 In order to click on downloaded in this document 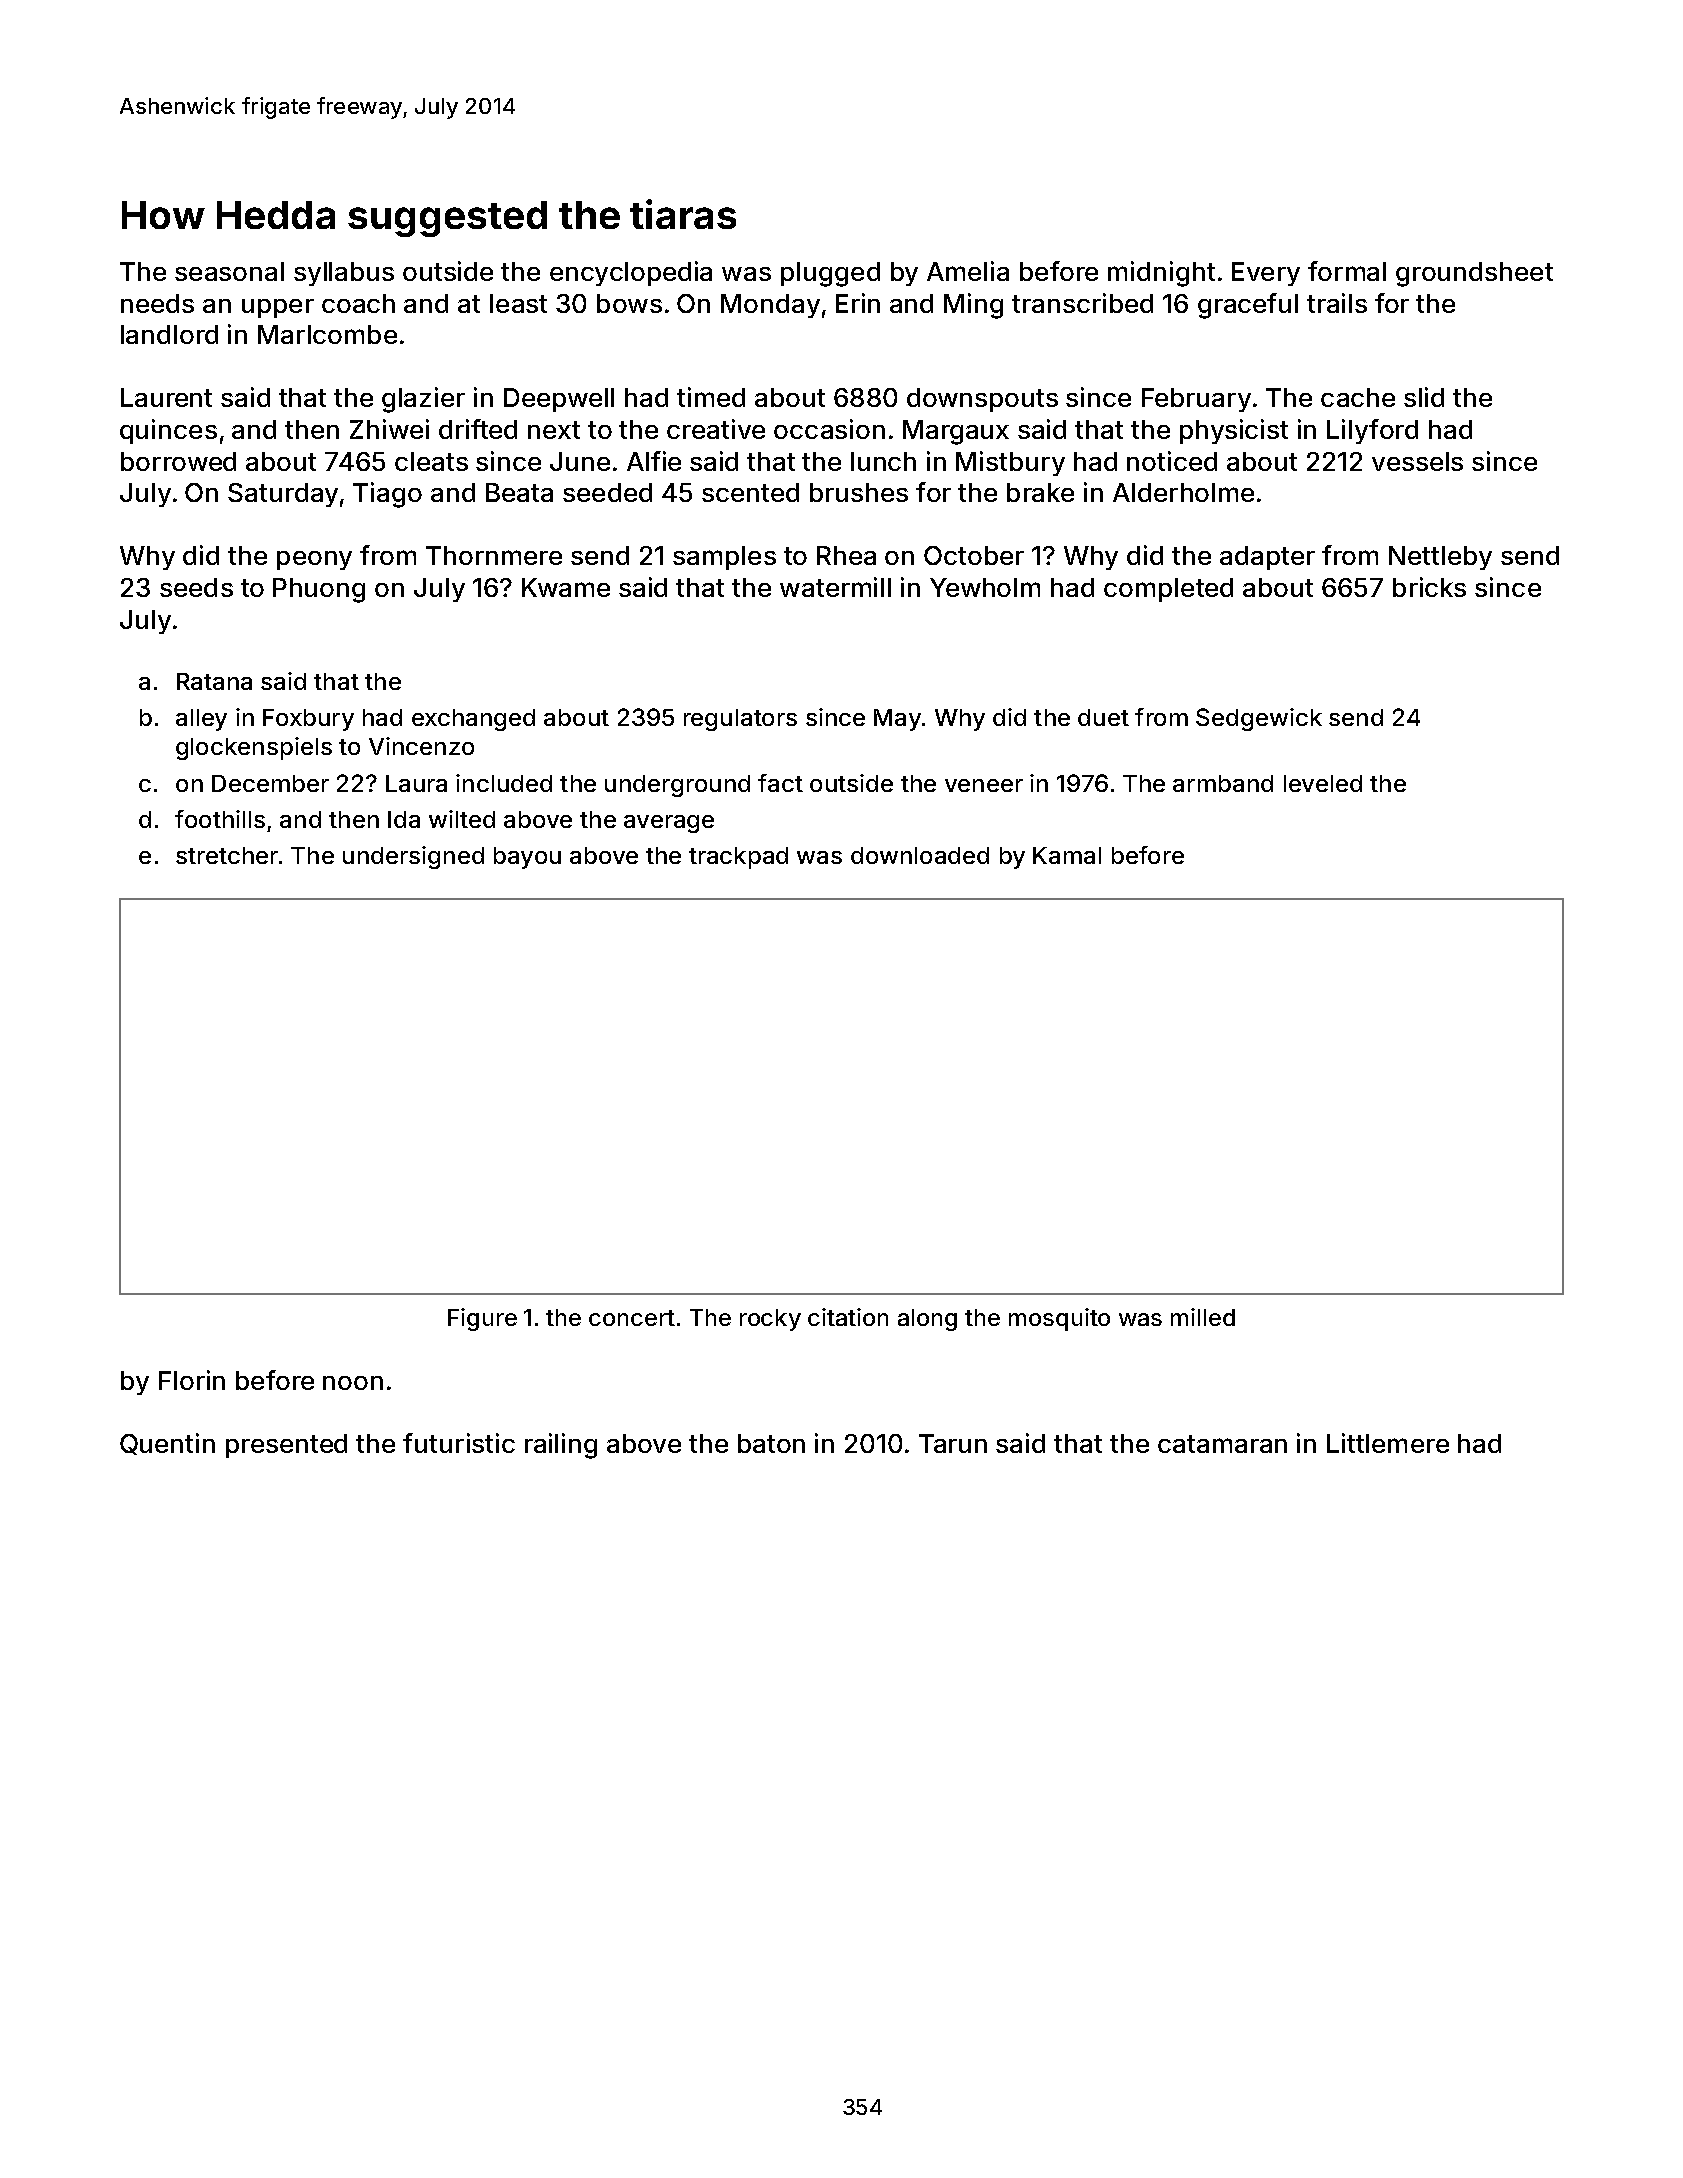, I will do `click(920, 855)`.
